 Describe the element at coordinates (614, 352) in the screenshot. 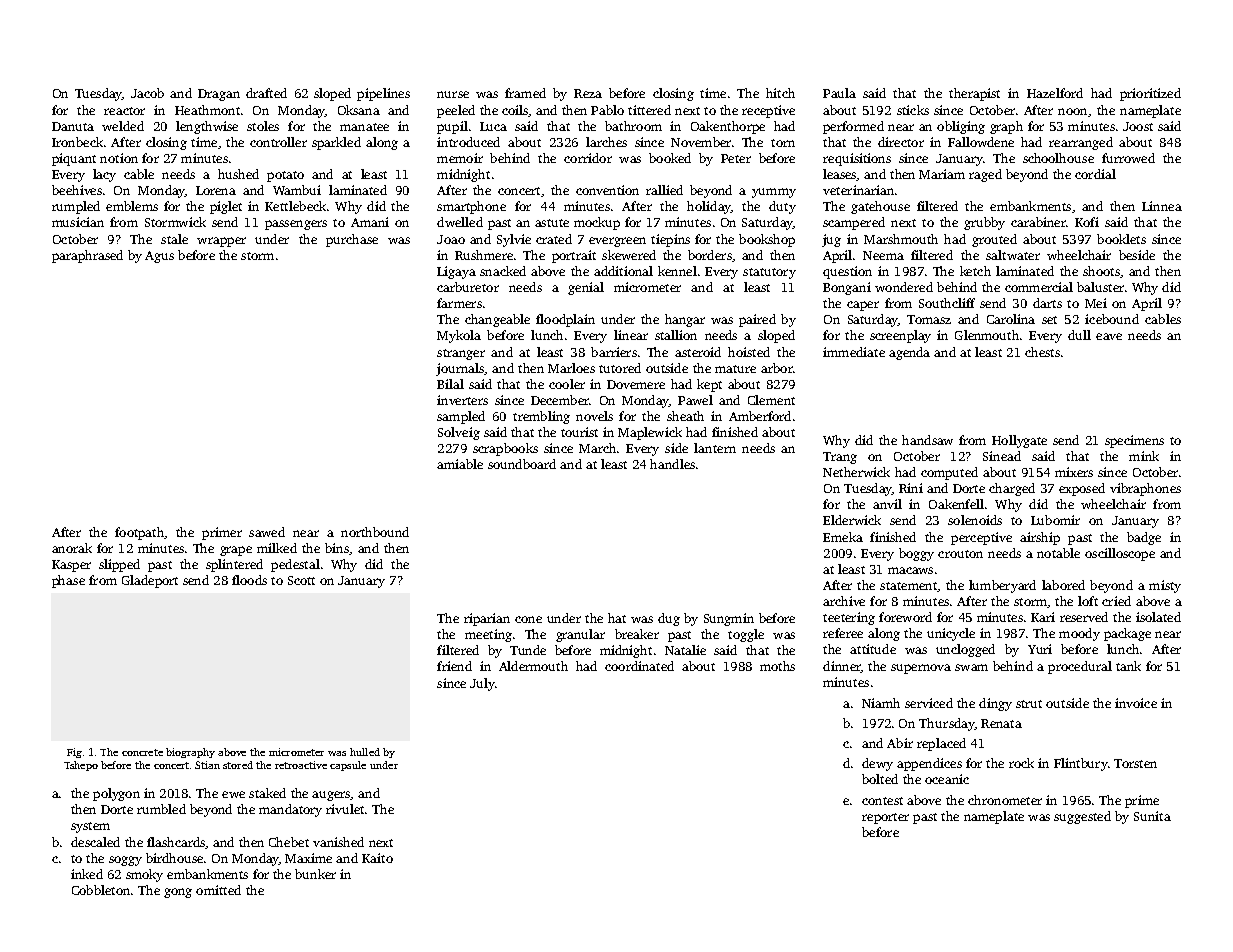

I see `barriers` at that location.
